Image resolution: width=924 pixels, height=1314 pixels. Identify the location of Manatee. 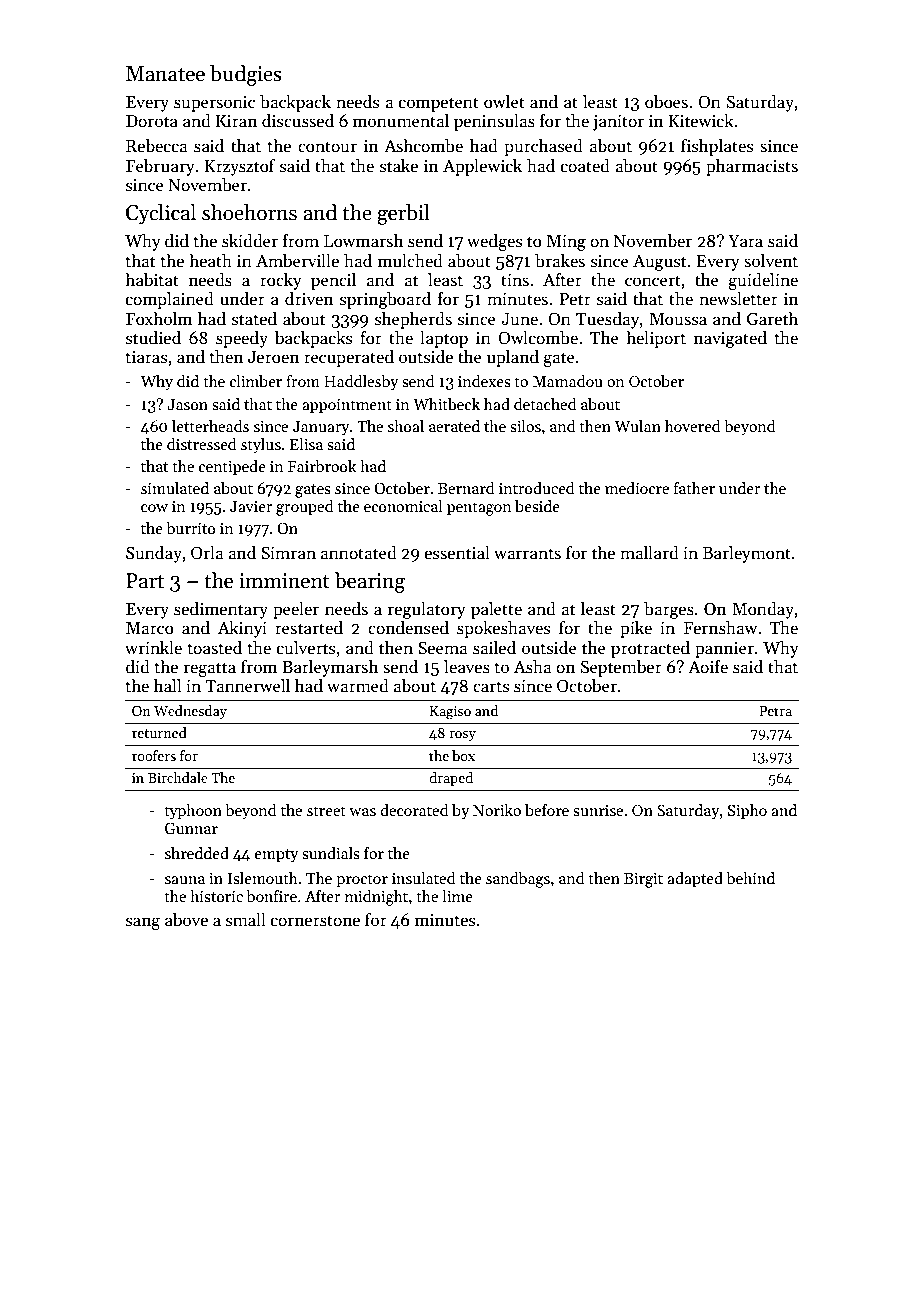
(165, 74).
